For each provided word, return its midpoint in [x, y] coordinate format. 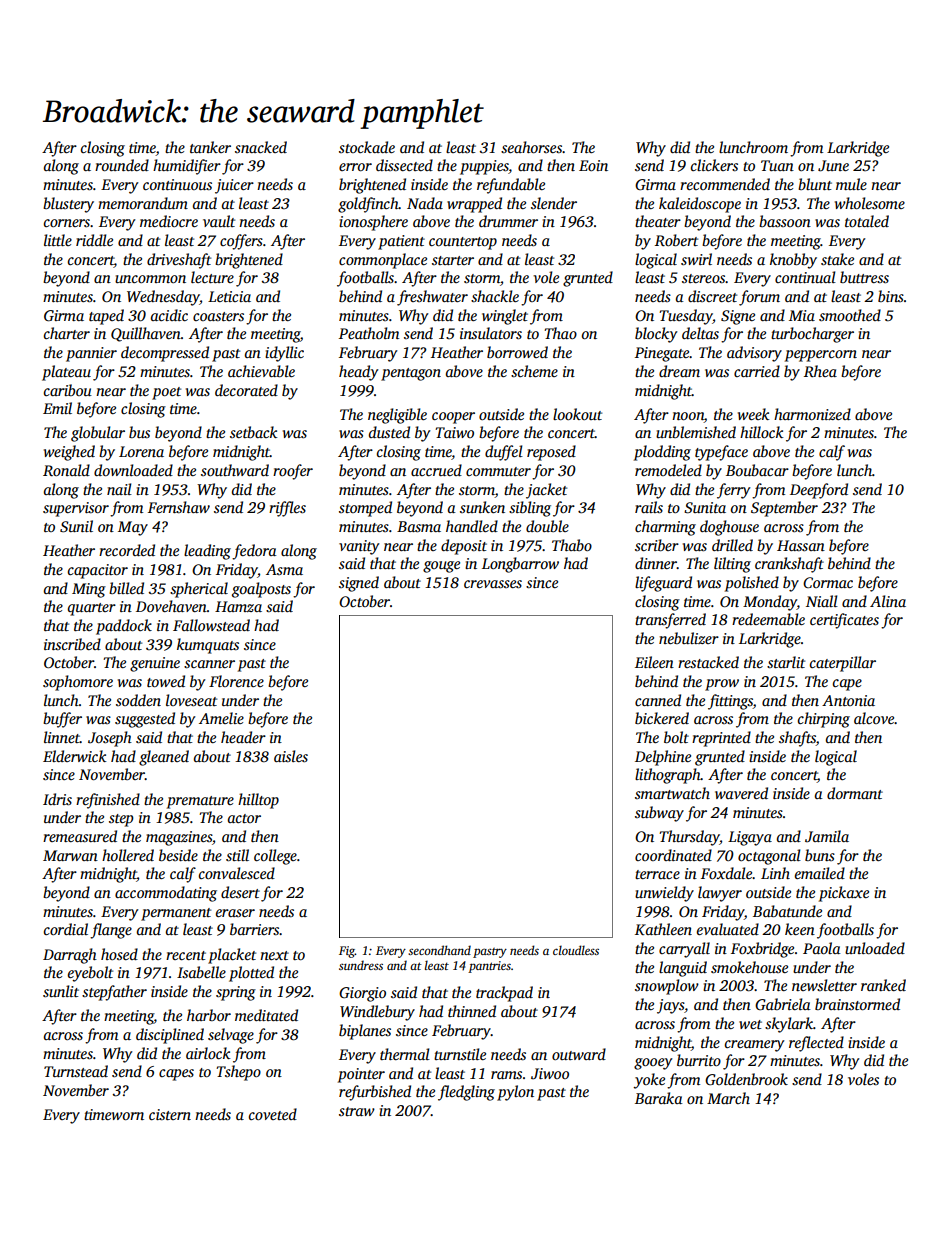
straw [357, 1111]
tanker [210, 147]
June [833, 166]
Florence [236, 681]
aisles [291, 756]
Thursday [689, 838]
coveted [273, 1114]
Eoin [593, 165]
